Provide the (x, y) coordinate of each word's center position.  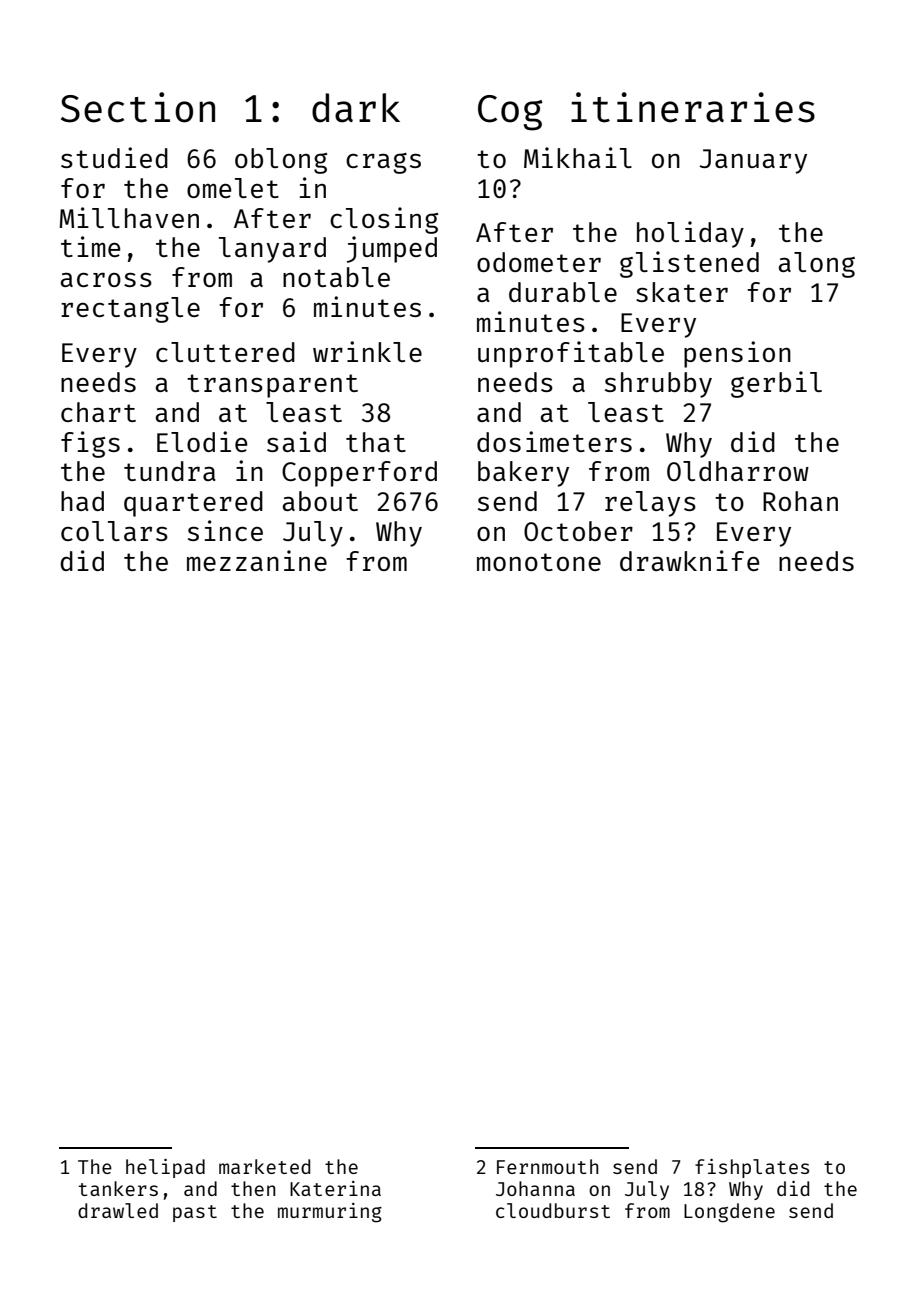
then (253, 1188)
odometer (539, 262)
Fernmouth (547, 1166)
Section (138, 107)
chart (98, 412)
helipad (165, 1168)
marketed (264, 1166)
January (753, 161)
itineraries (693, 107)
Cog (510, 113)
